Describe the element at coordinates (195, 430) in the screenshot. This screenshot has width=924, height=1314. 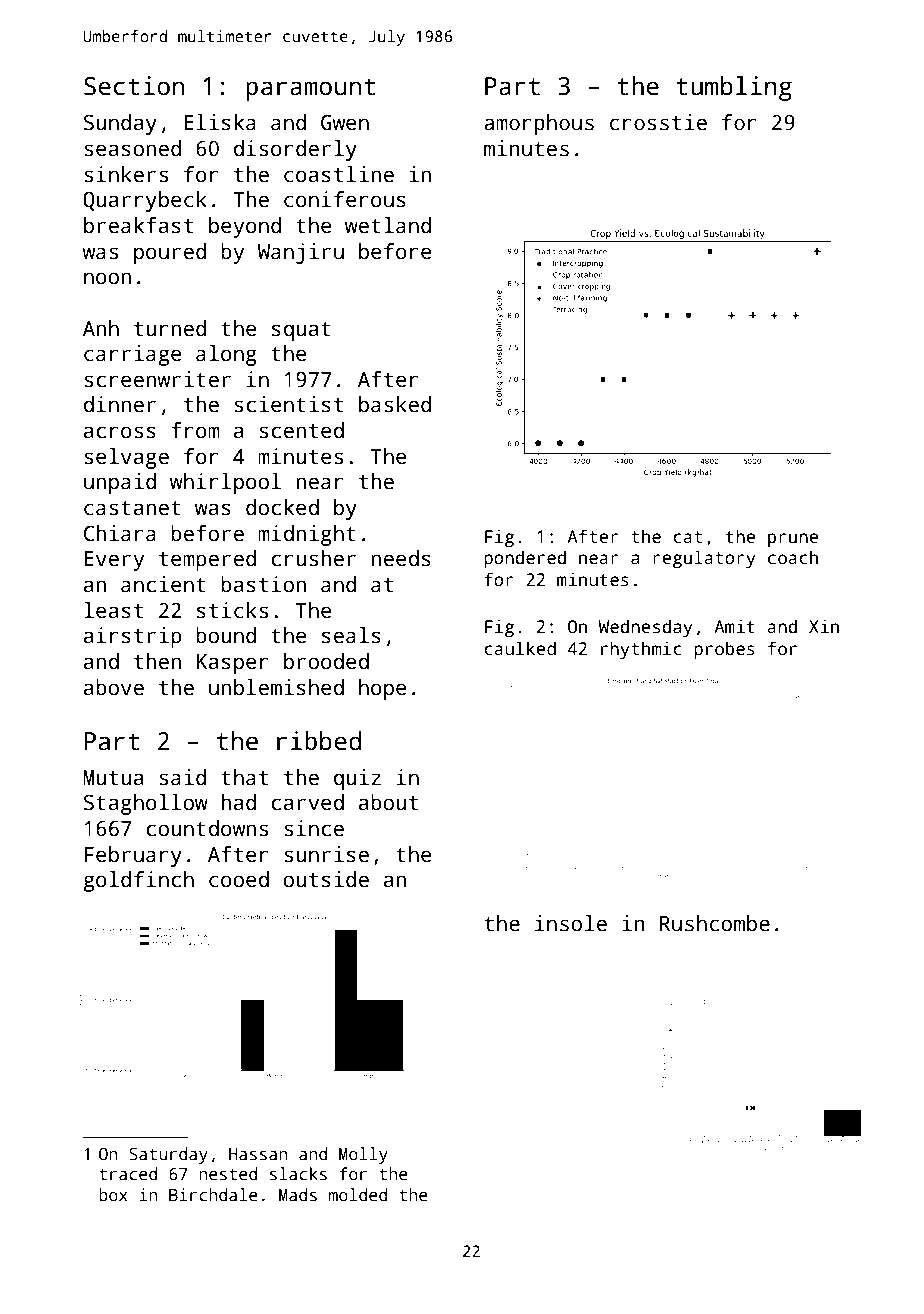
I see `from` at that location.
